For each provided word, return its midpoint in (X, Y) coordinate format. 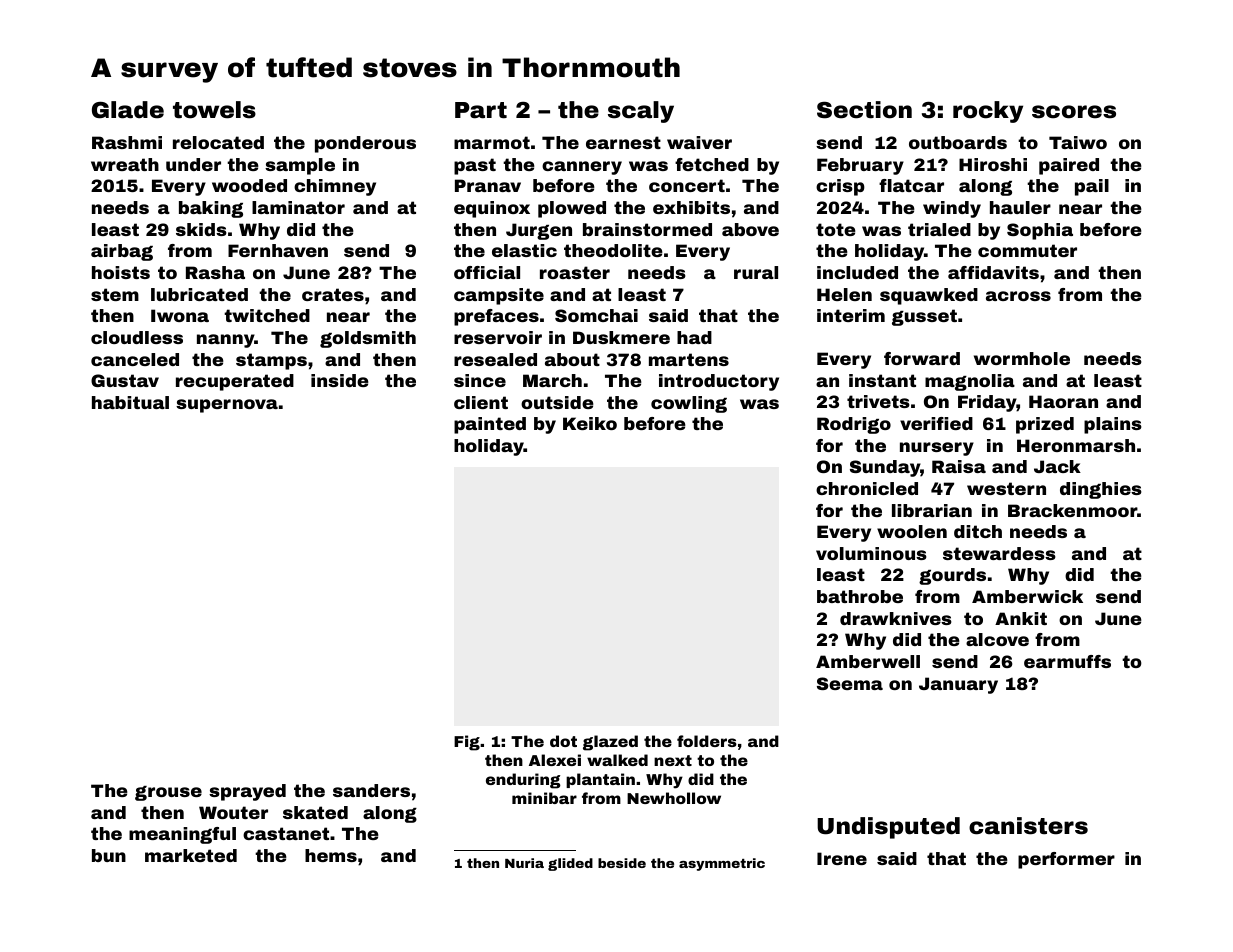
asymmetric (722, 864)
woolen (912, 531)
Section (864, 110)
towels (214, 110)
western (1006, 488)
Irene (842, 858)
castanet (286, 833)
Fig (467, 743)
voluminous (871, 553)
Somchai (596, 315)
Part (481, 110)
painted (490, 425)
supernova (227, 406)
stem (115, 294)
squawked (929, 296)
